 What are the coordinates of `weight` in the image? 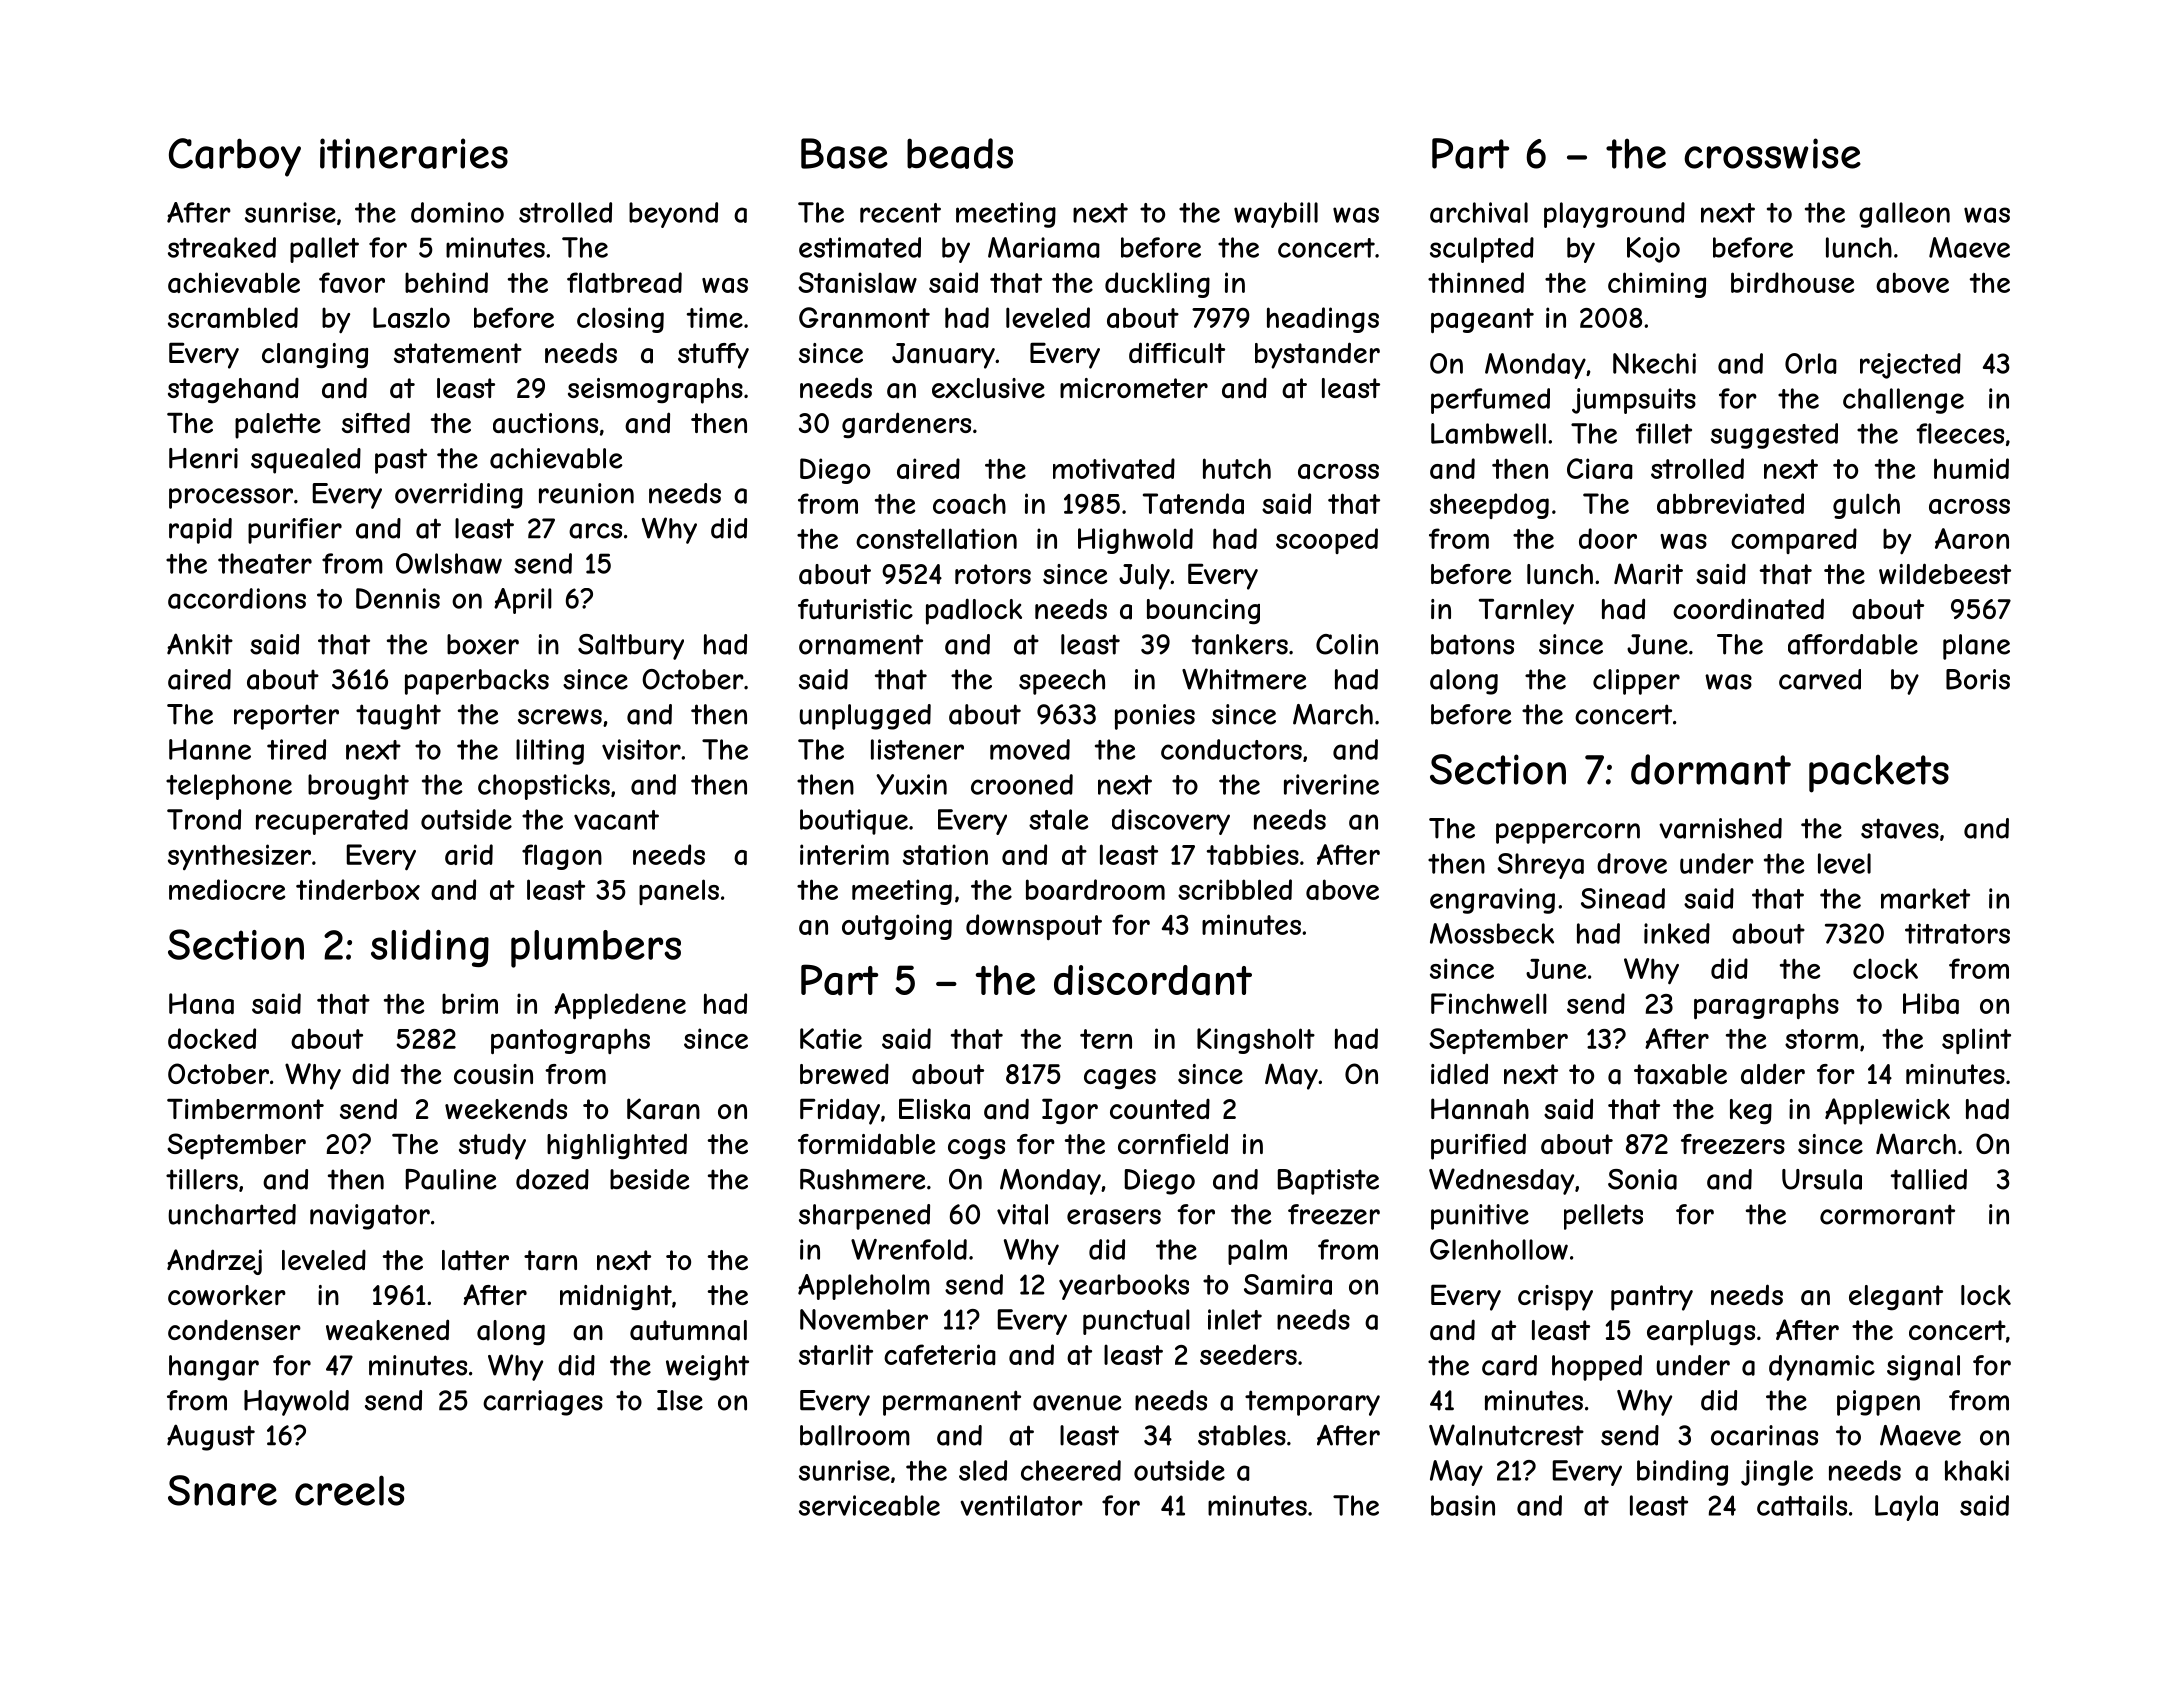 It's located at (707, 1368).
